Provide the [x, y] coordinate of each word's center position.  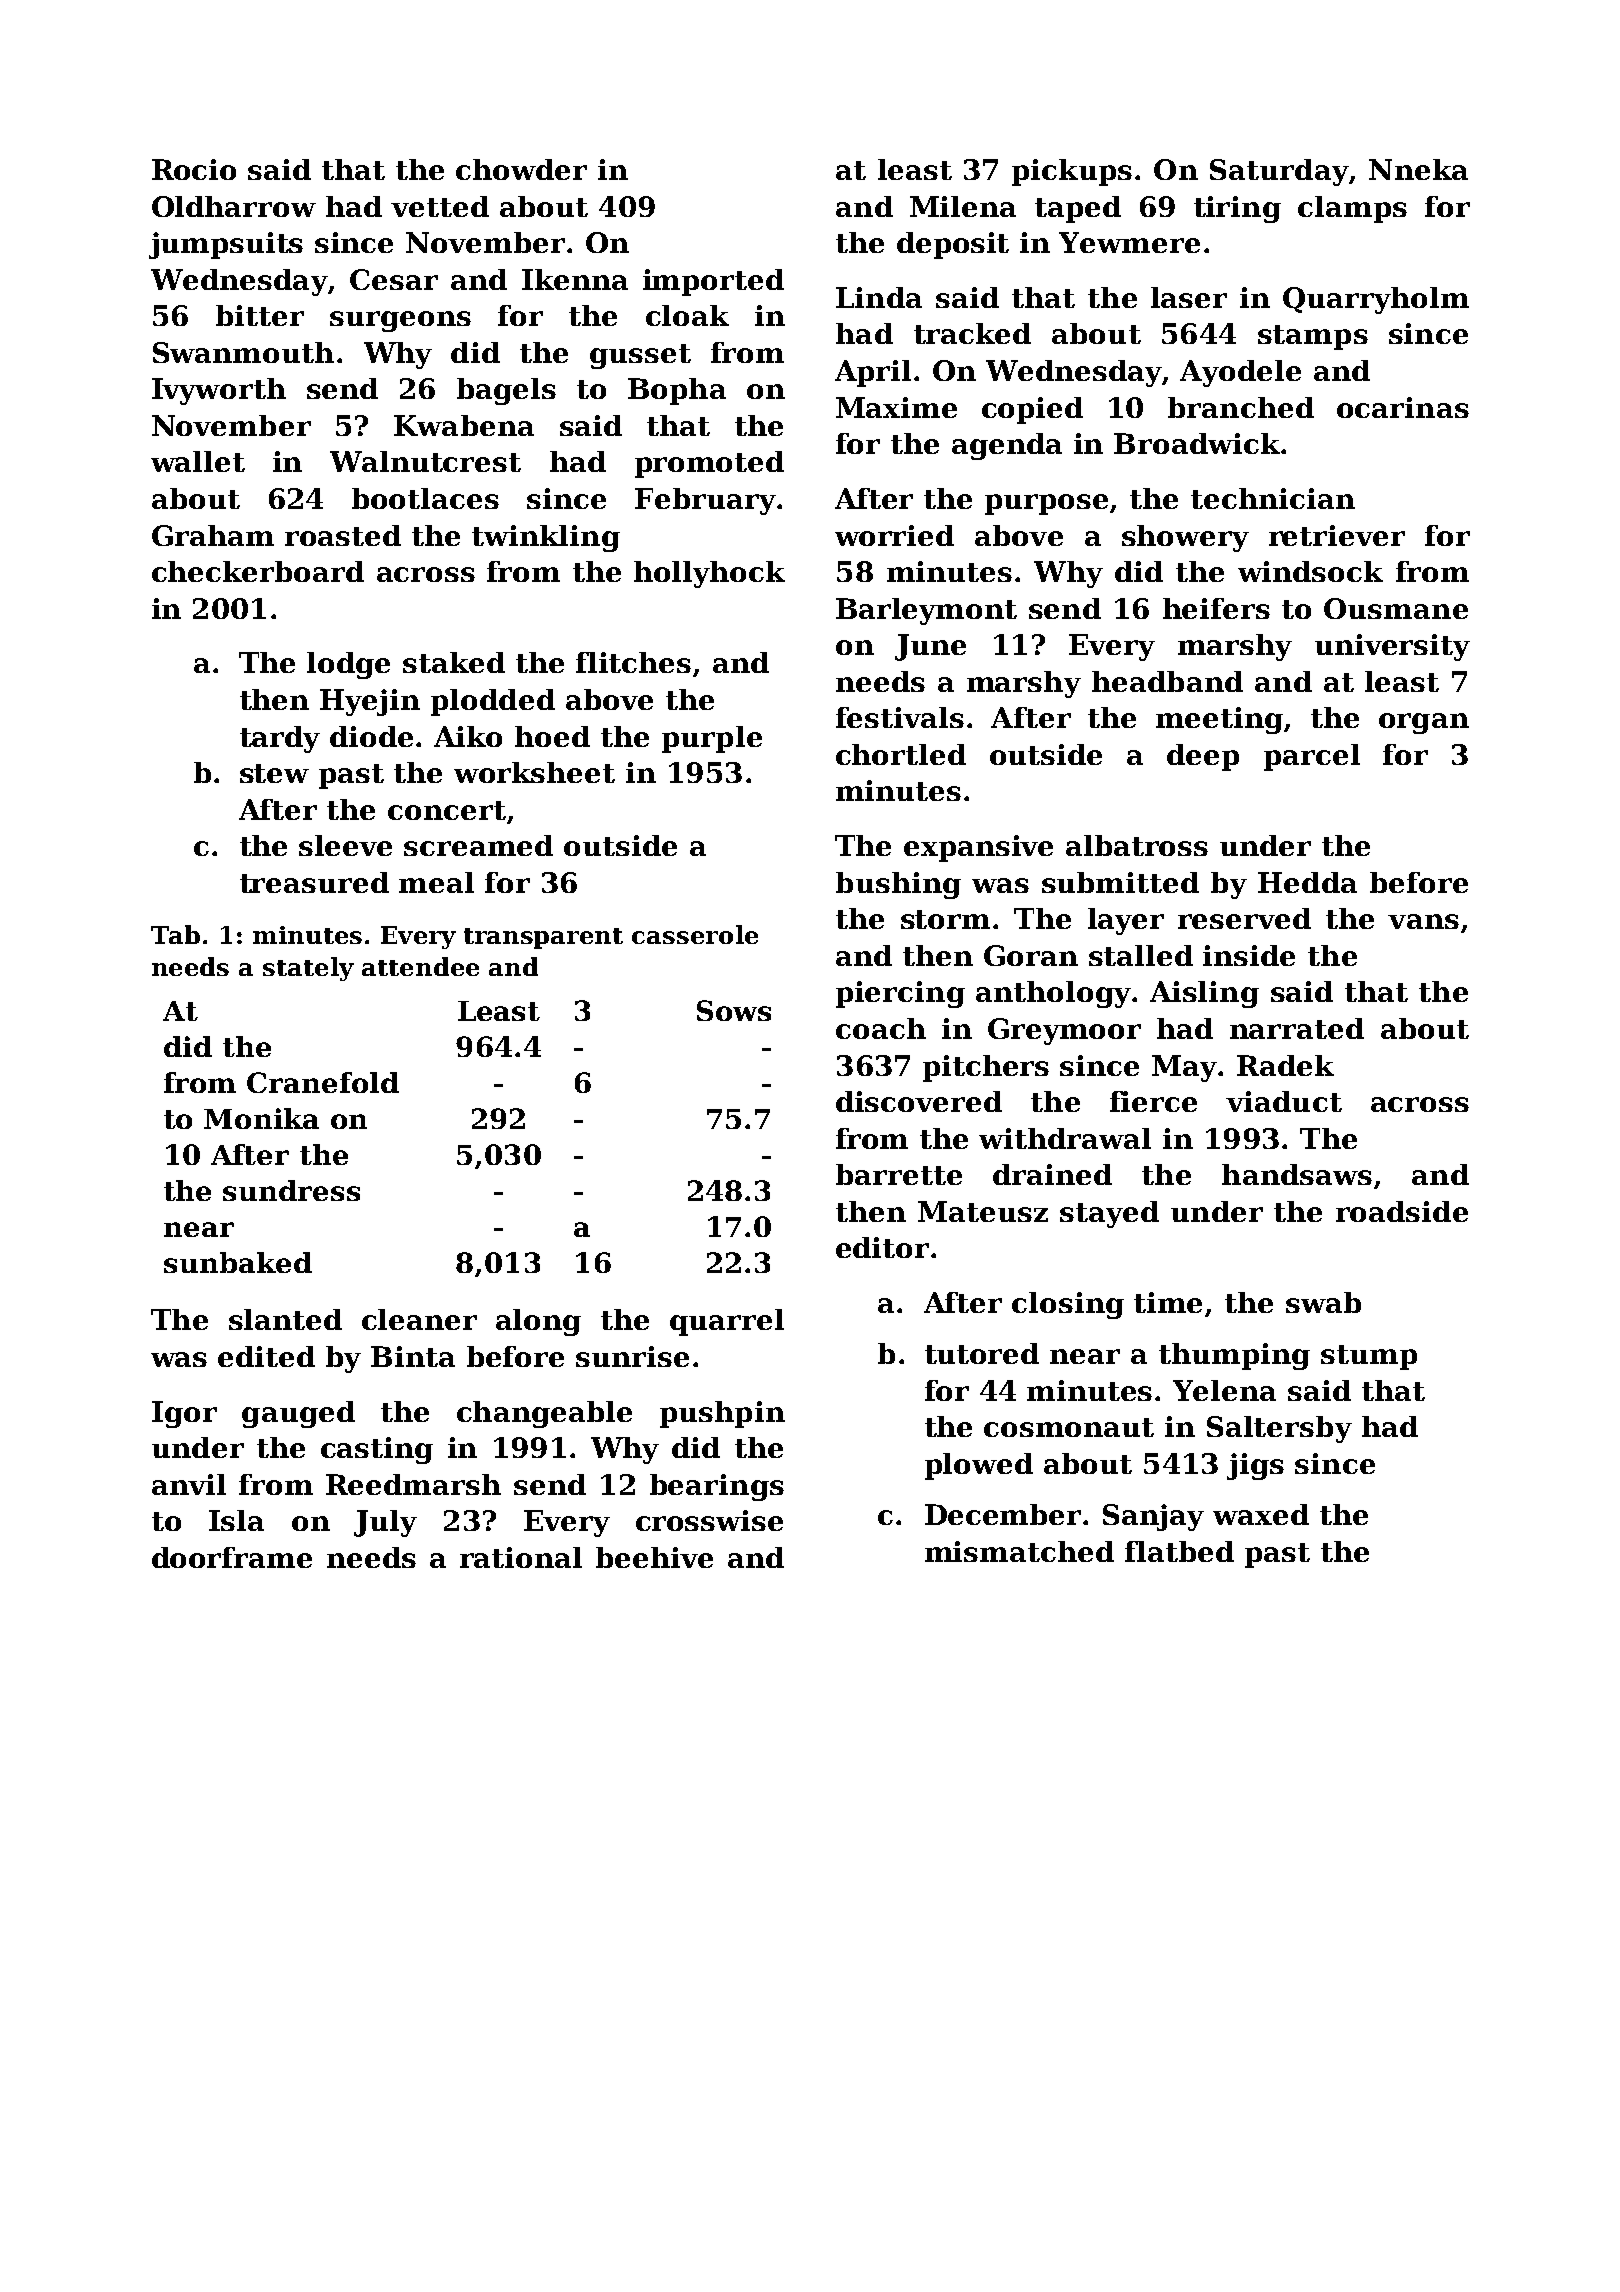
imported [713, 282]
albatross [1137, 845]
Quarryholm [1376, 300]
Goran [1031, 955]
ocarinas [1403, 407]
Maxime [896, 407]
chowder [521, 169]
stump [1369, 1357]
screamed [478, 845]
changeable [544, 1414]
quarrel [727, 1322]
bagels [506, 391]
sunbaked [238, 1262]
